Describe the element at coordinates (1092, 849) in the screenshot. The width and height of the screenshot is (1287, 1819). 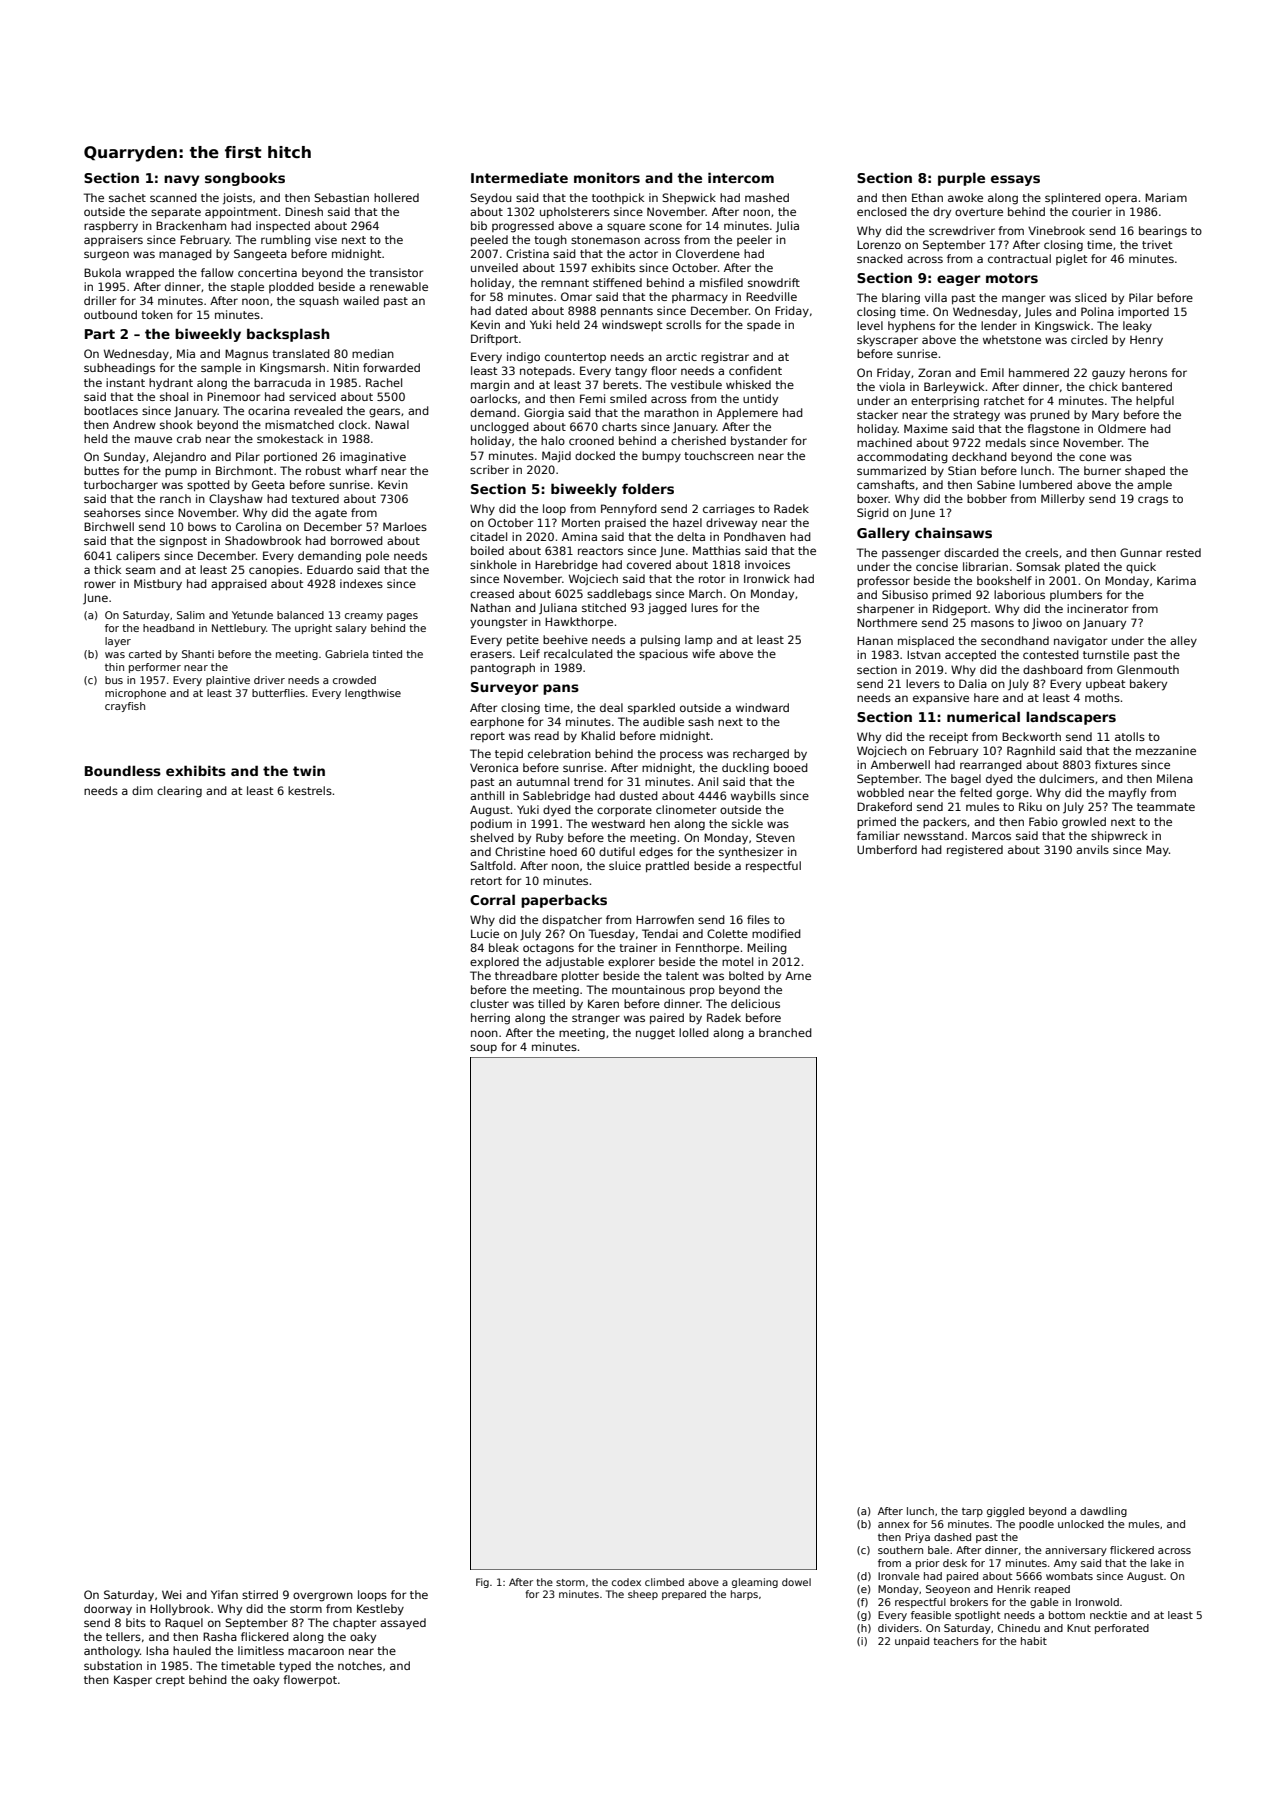
I see `anvils` at that location.
